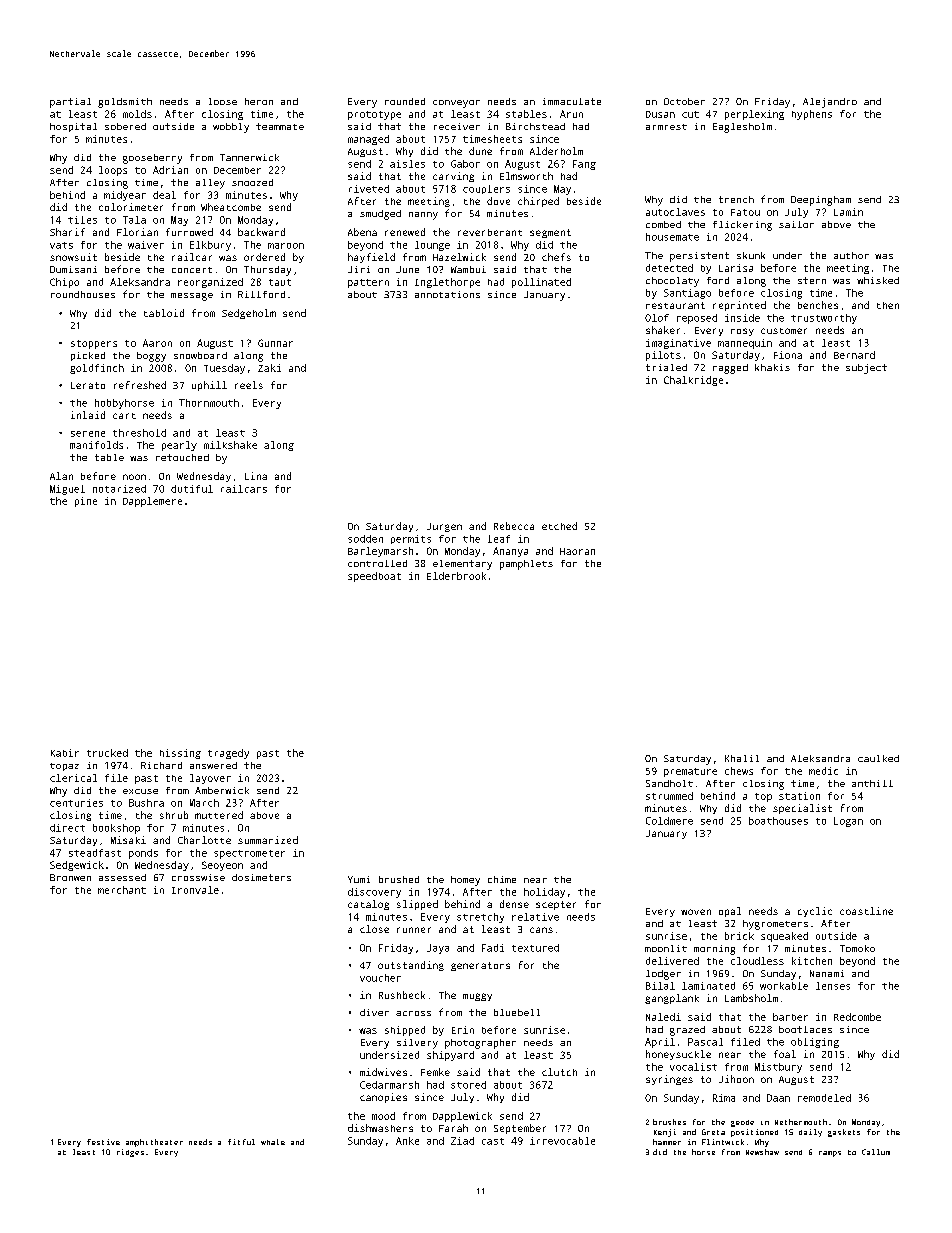 The image size is (952, 1233). I want to click on cast, so click(493, 1141).
